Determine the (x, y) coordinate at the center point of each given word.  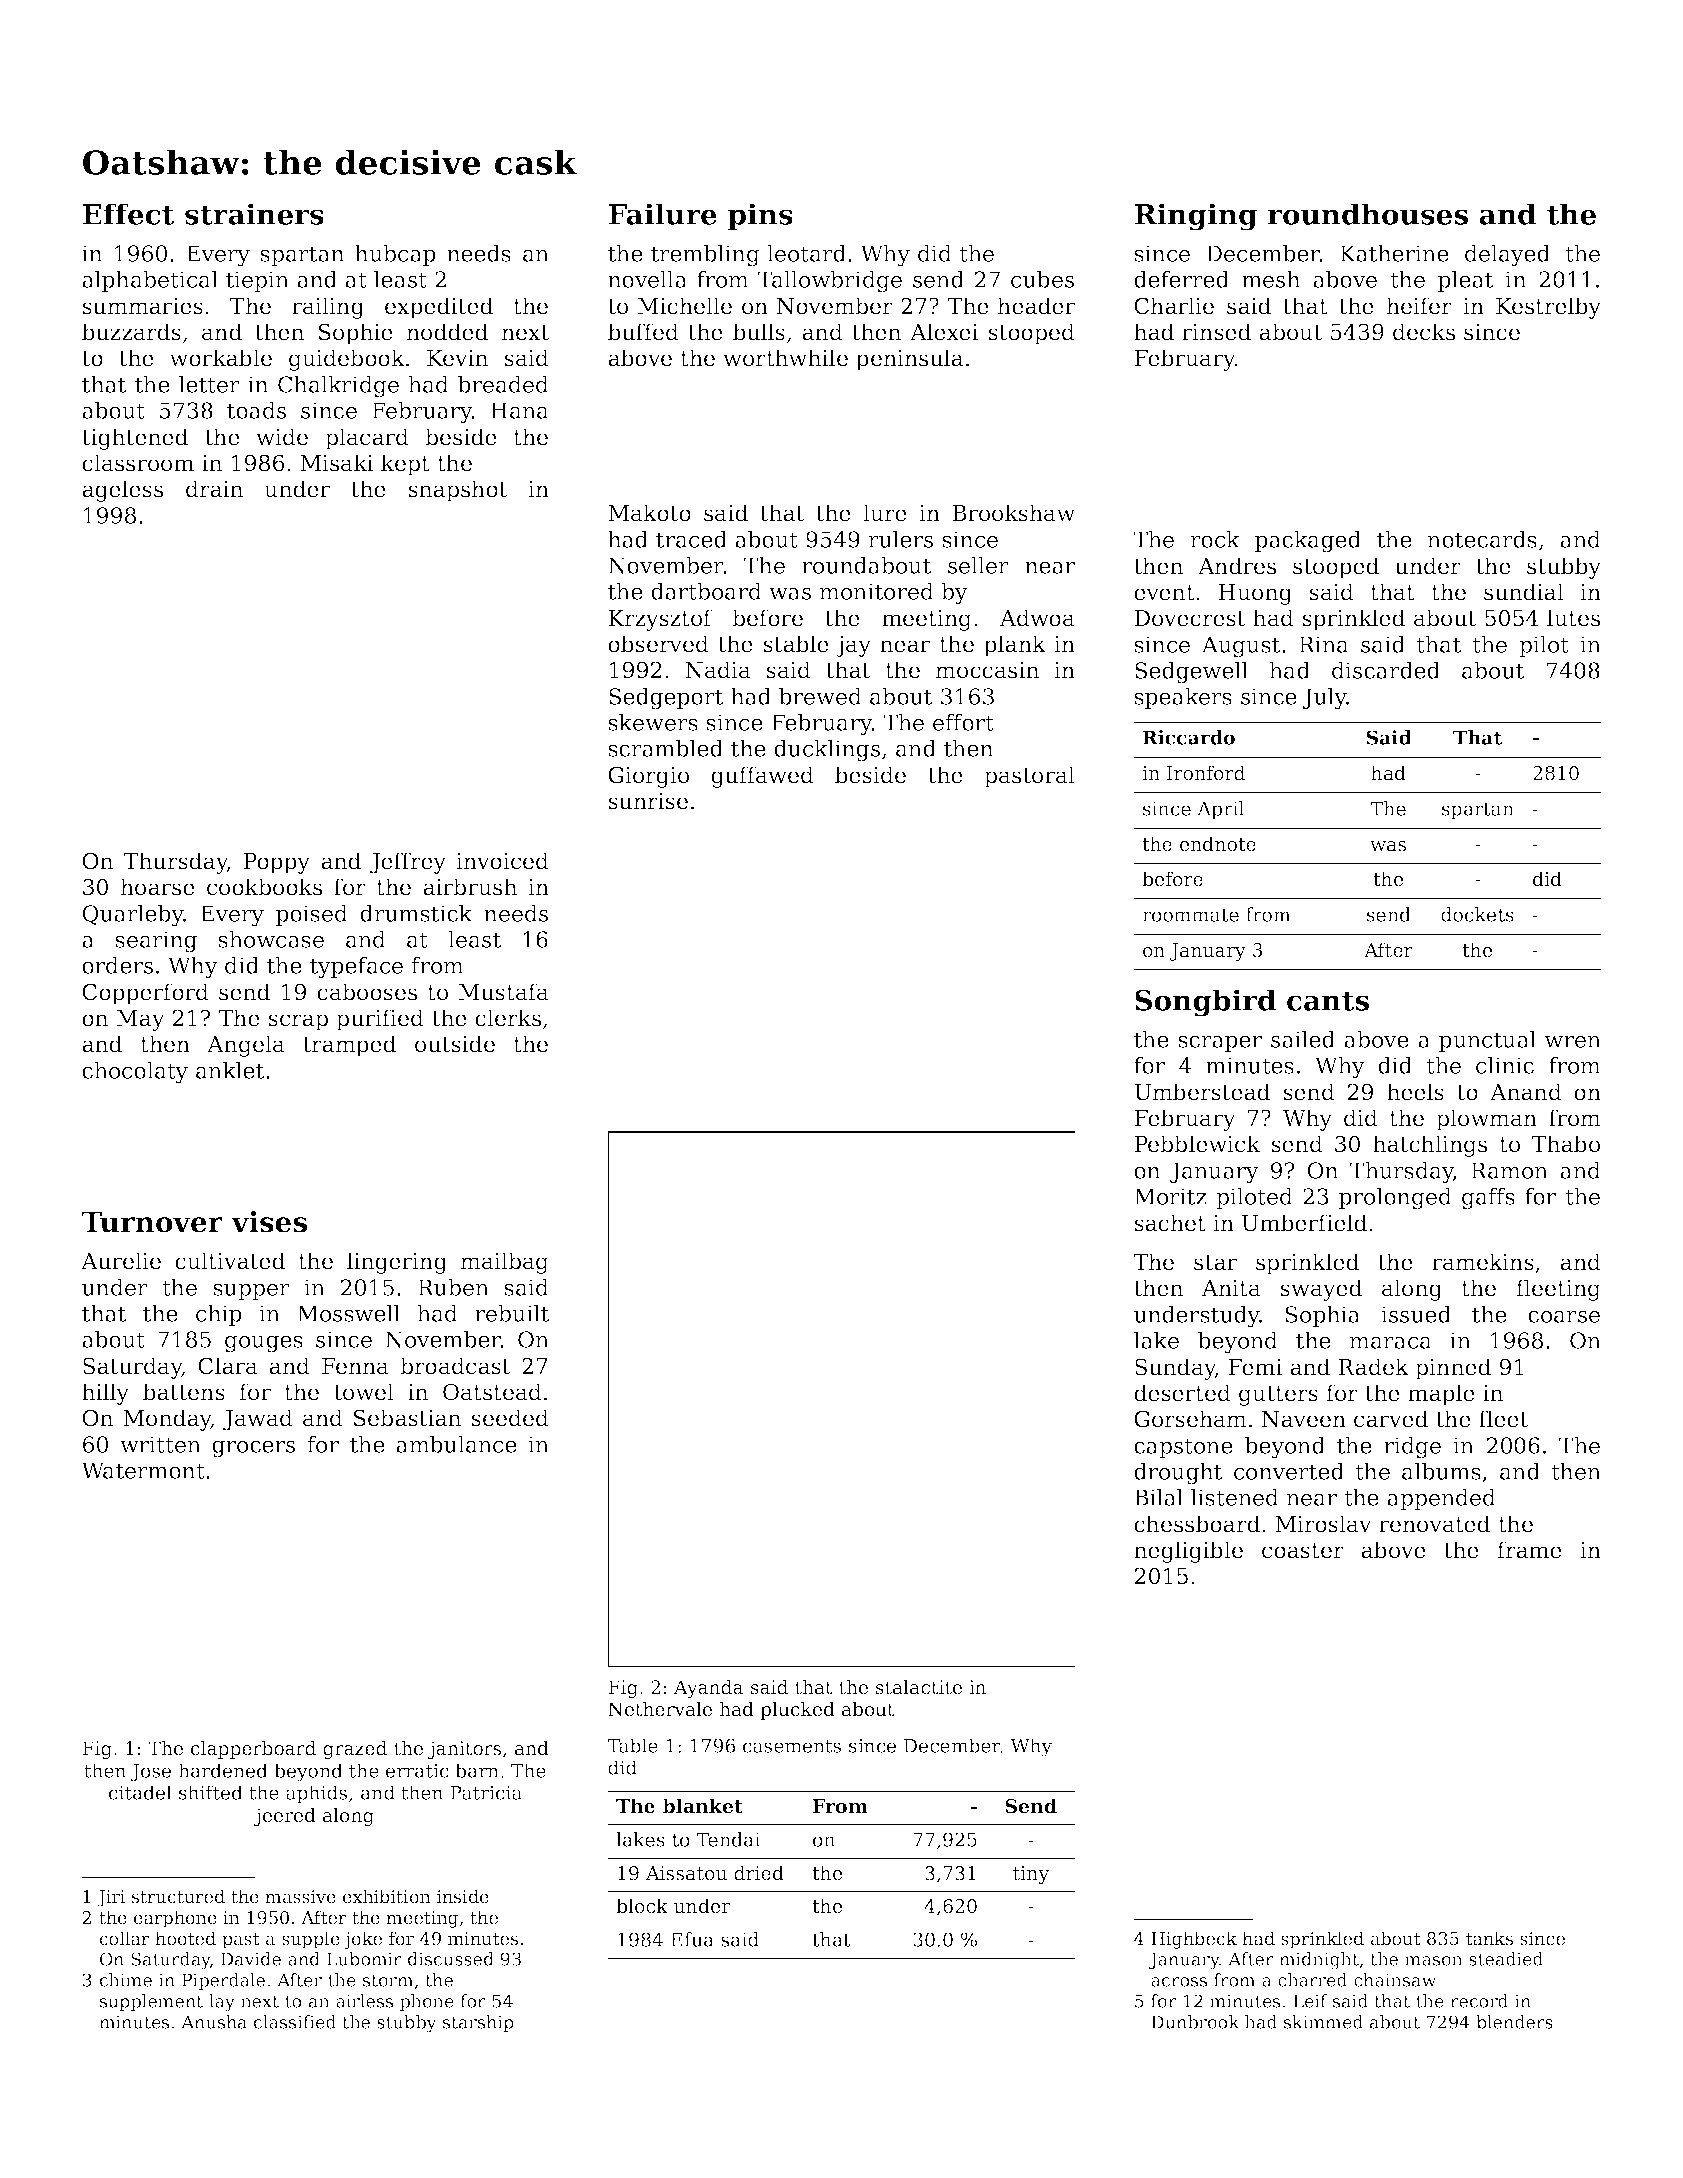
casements (792, 1746)
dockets (1477, 914)
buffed (643, 332)
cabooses (367, 992)
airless (364, 2001)
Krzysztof (660, 620)
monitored (877, 591)
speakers (1183, 698)
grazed (355, 1750)
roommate (1190, 915)
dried (759, 1873)
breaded (503, 384)
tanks (1489, 1938)
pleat (1465, 281)
